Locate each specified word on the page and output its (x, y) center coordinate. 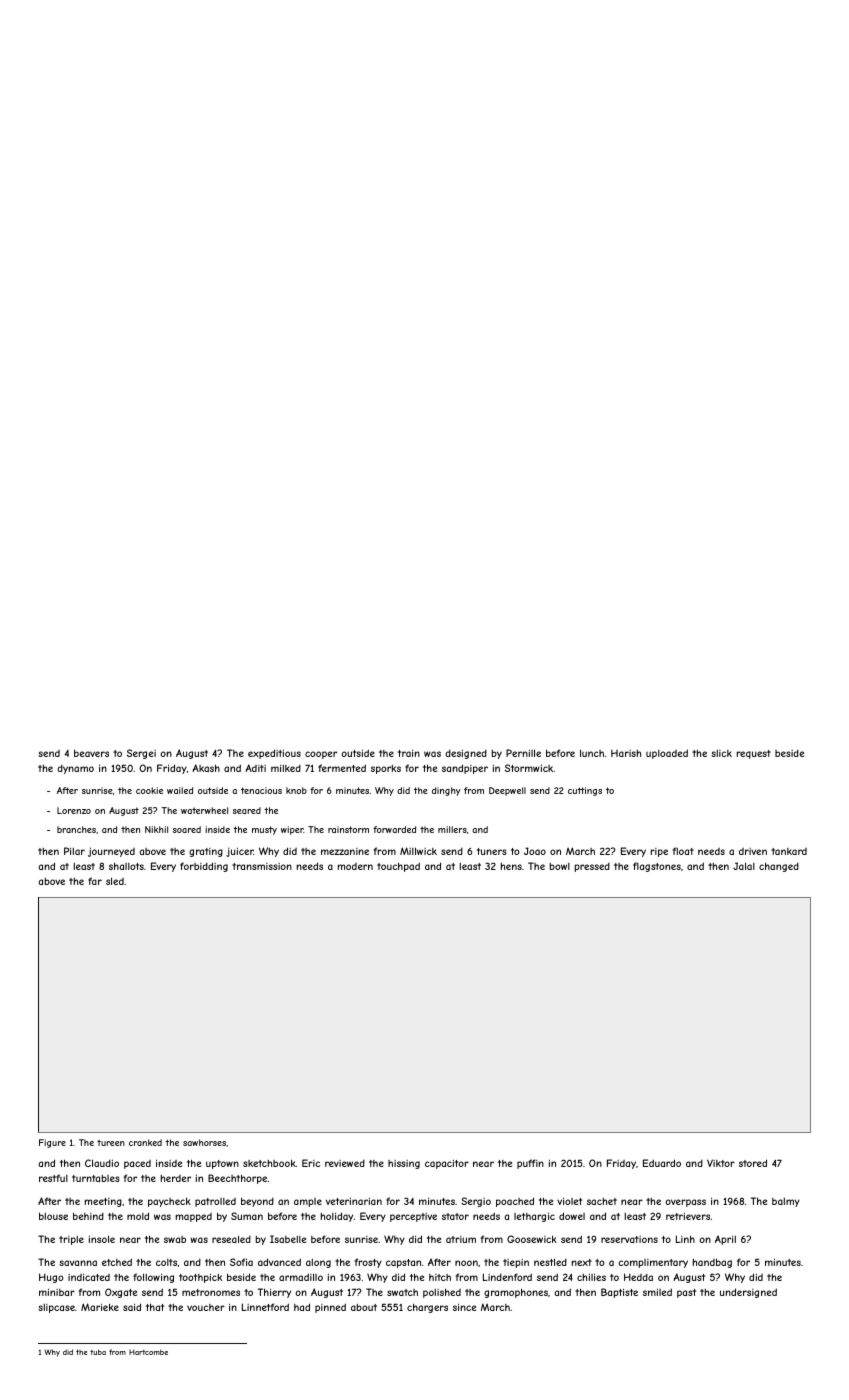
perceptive (413, 1217)
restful (53, 1178)
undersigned (748, 1293)
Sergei (141, 754)
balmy (786, 1202)
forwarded (394, 829)
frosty (368, 1263)
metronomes (211, 1292)
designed (466, 754)
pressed (592, 867)
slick (721, 753)
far (95, 881)
